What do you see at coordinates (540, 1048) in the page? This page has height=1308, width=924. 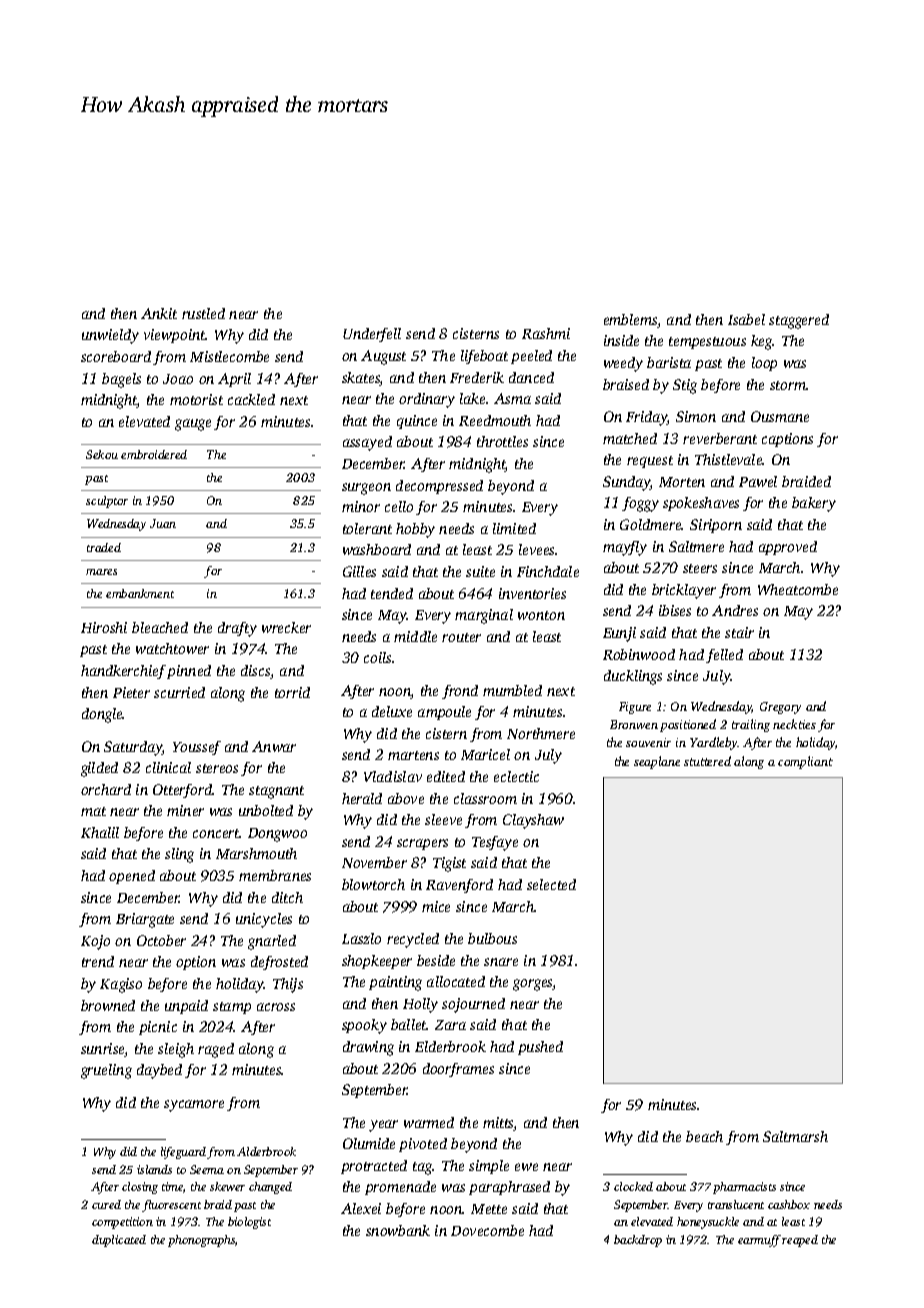 I see `pushed` at bounding box center [540, 1048].
